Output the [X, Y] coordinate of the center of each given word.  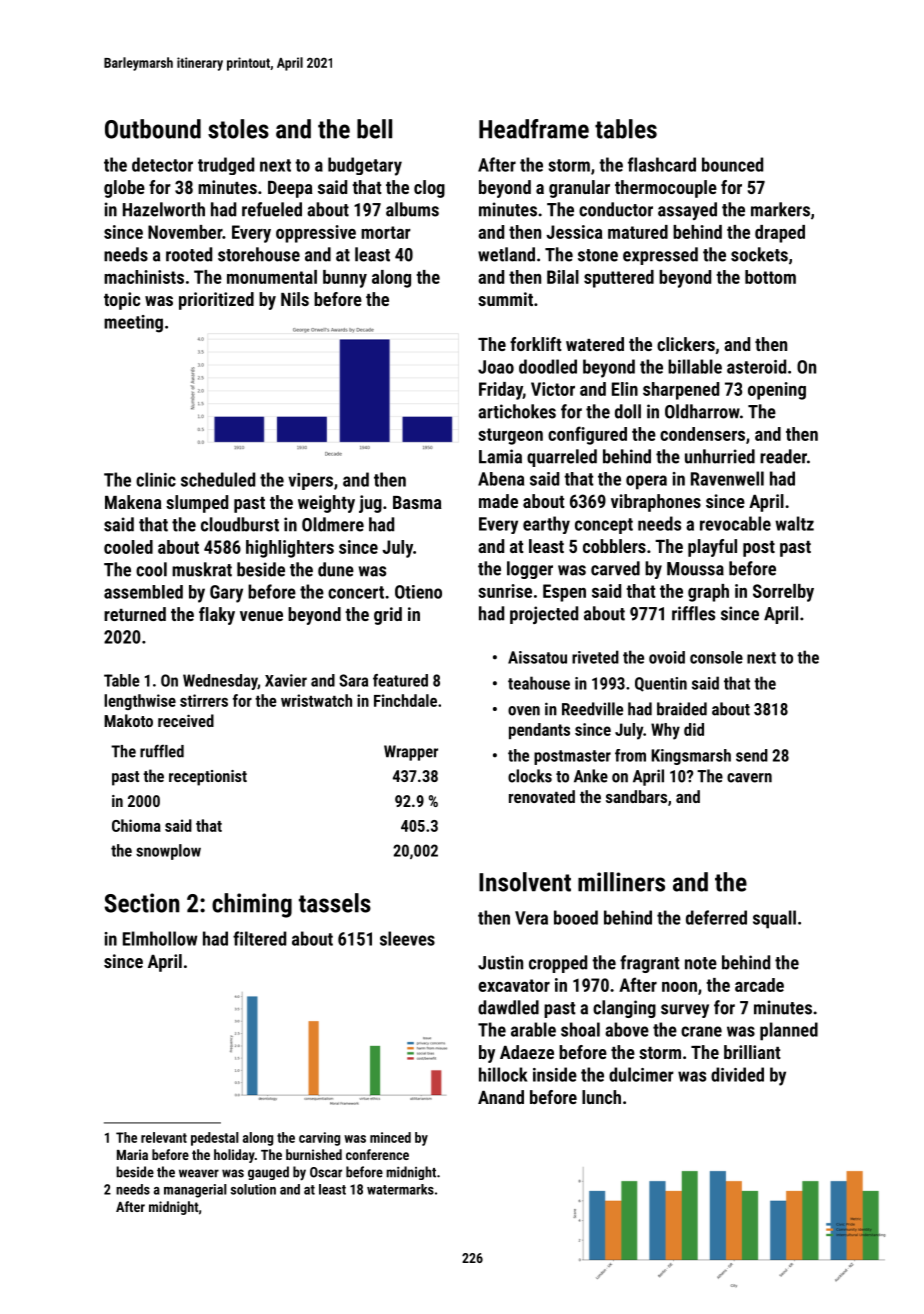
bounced [732, 164]
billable [695, 366]
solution [253, 1189]
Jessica [574, 232]
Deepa [290, 189]
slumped [197, 504]
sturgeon [510, 436]
